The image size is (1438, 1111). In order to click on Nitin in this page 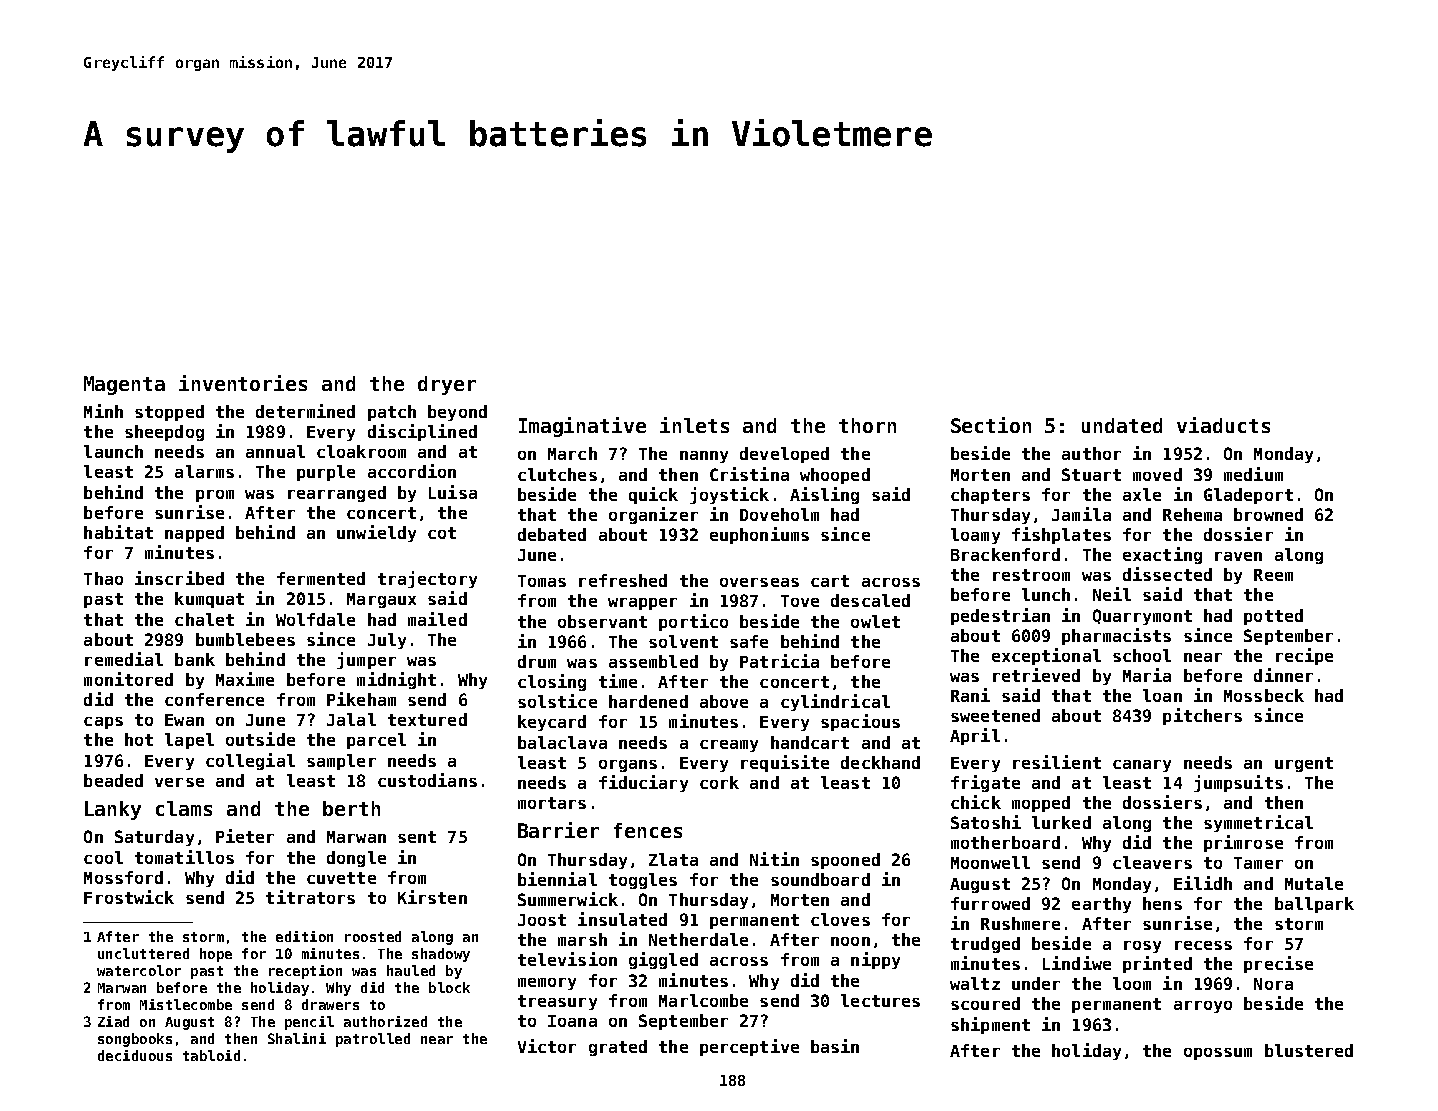, I will do `click(774, 859)`.
